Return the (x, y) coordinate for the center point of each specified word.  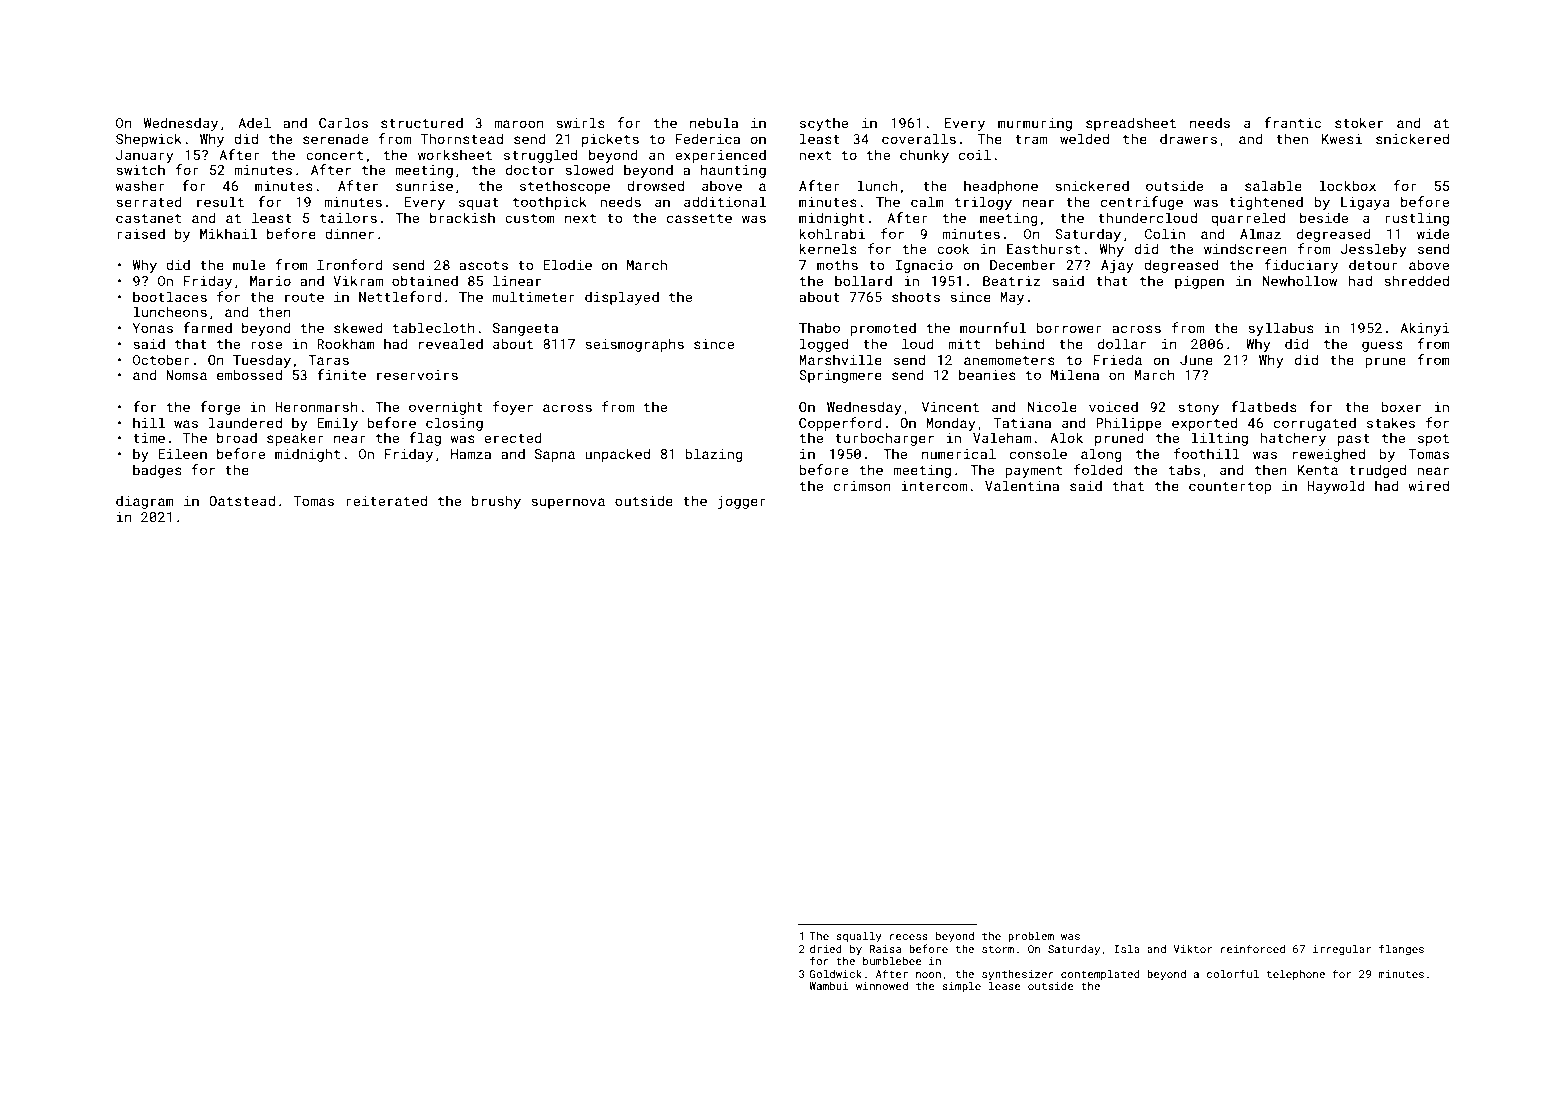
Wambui (829, 986)
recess (909, 937)
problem (1031, 936)
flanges (1401, 950)
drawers (1188, 138)
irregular (1342, 950)
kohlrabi (832, 233)
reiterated (386, 500)
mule (249, 264)
